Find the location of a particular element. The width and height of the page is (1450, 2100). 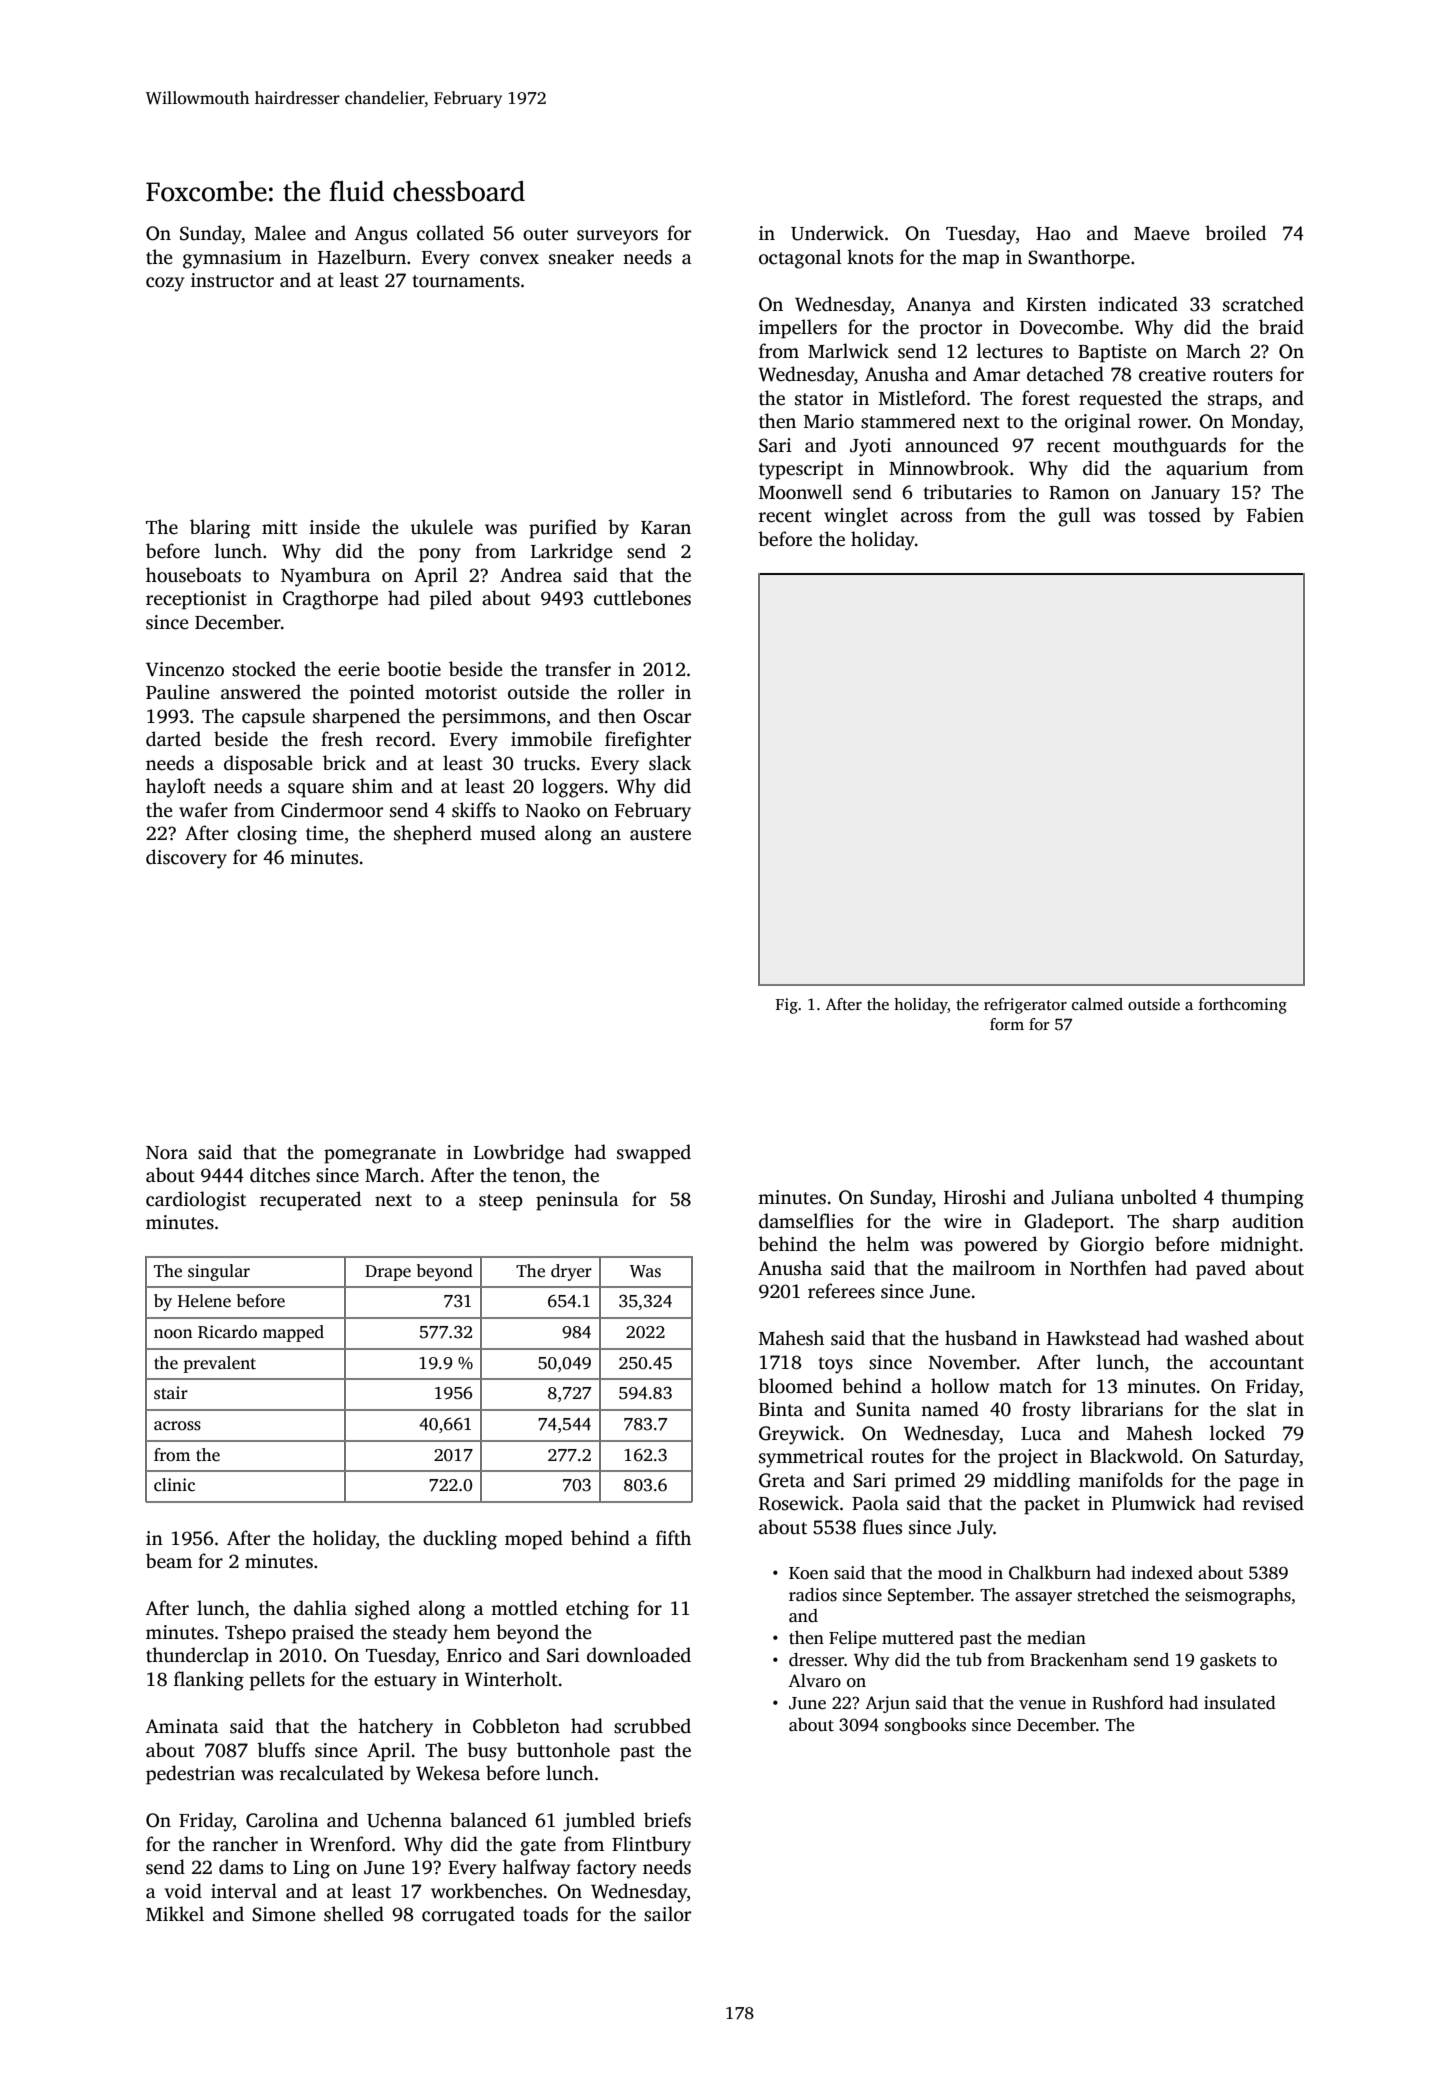

Underwick is located at coordinates (837, 233).
